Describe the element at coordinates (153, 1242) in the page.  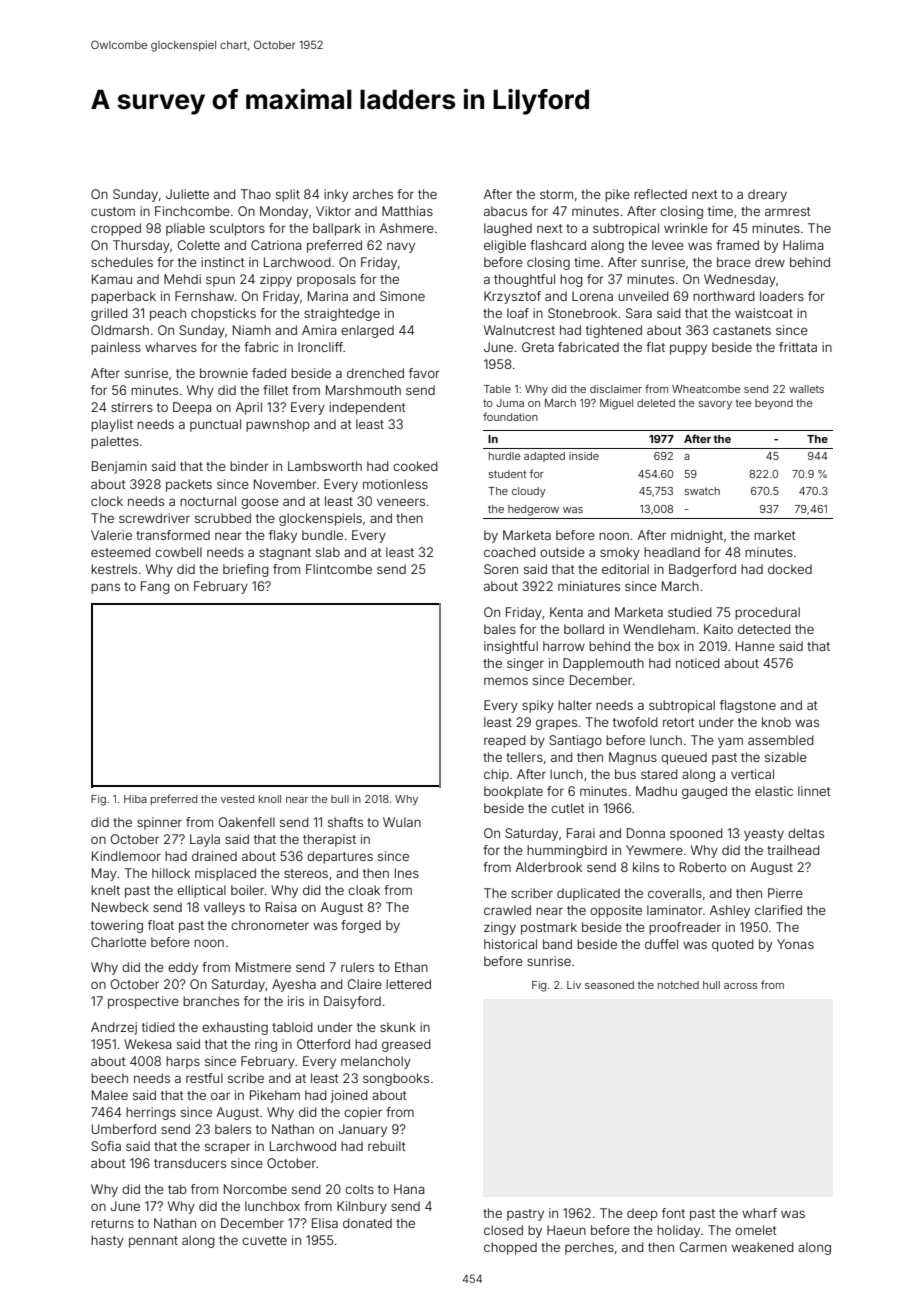
I see `pennant` at that location.
